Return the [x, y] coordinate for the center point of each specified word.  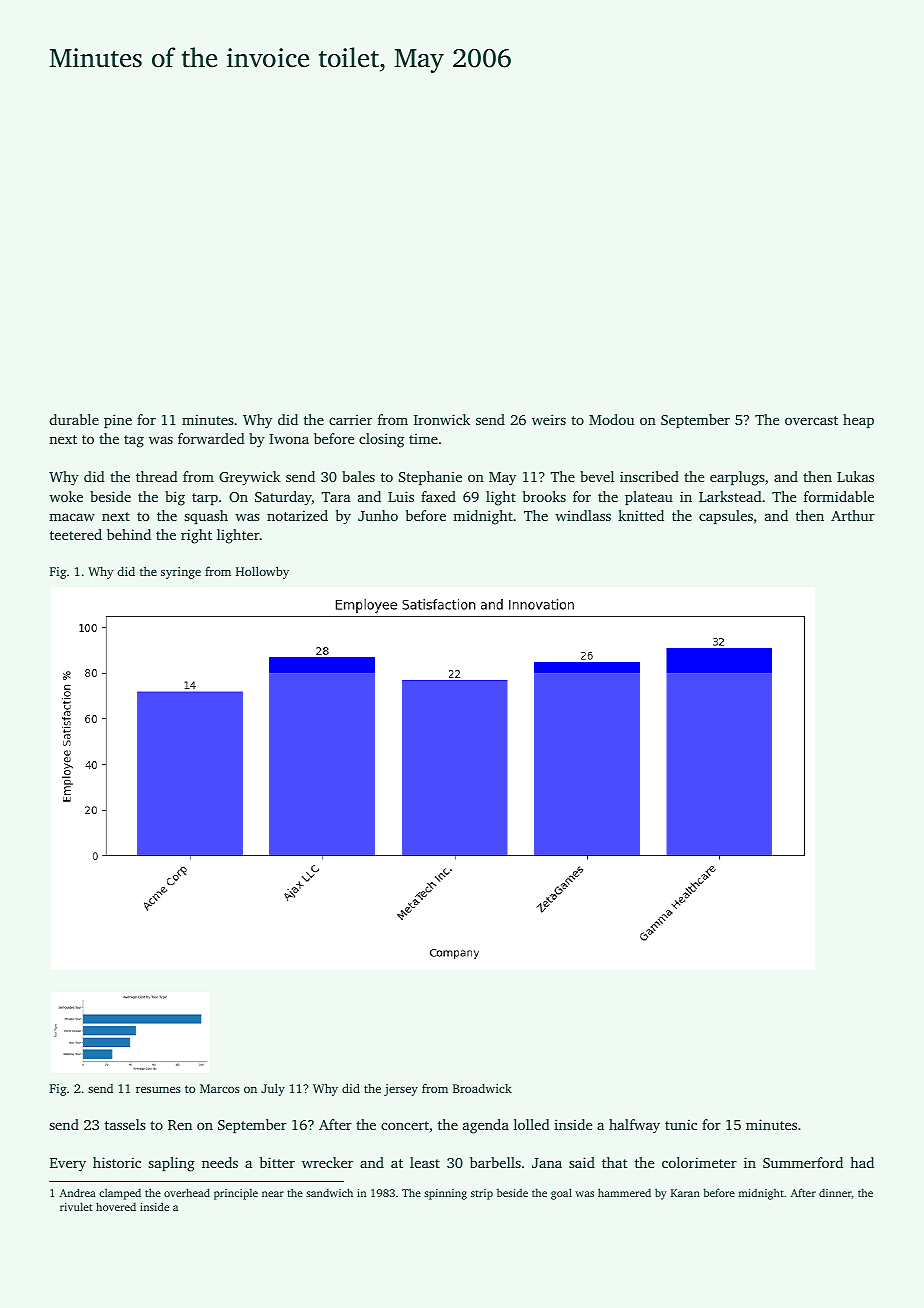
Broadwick [482, 1088]
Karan [685, 1193]
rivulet [76, 1206]
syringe [181, 573]
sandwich [329, 1192]
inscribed [649, 476]
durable [74, 419]
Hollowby [262, 572]
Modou [611, 419]
